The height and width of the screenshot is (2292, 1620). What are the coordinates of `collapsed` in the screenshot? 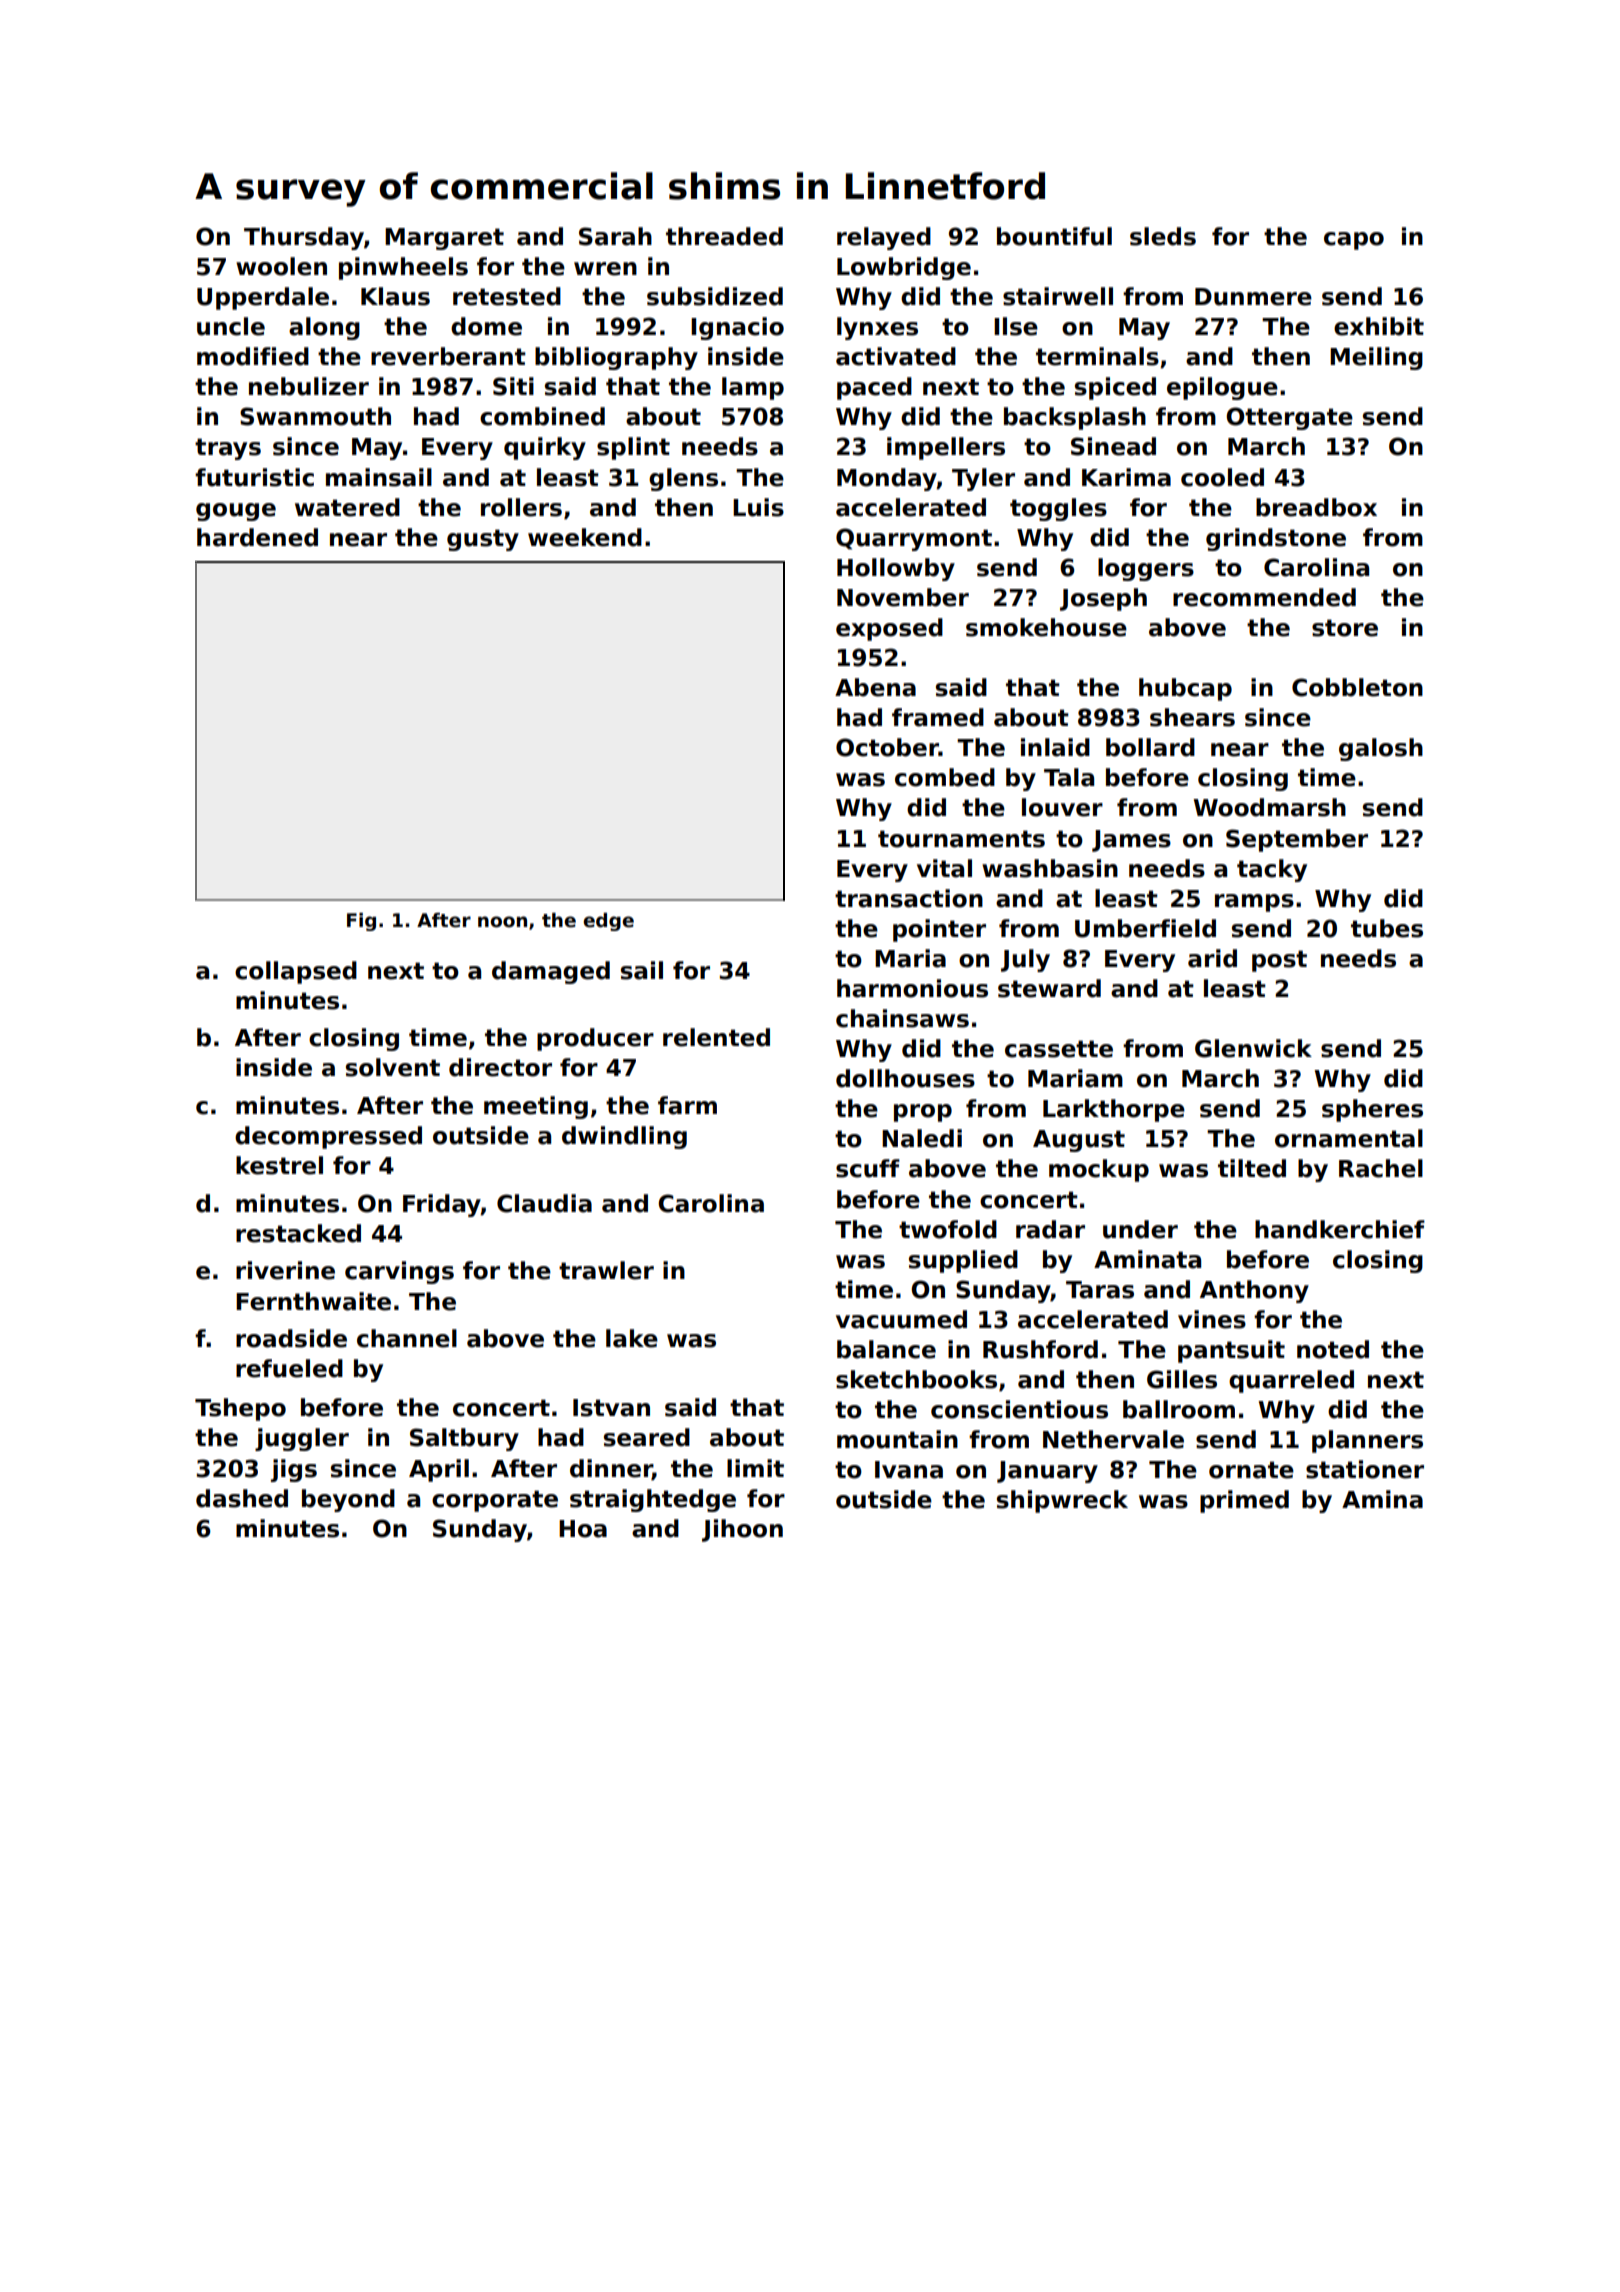 It's located at (296, 972).
